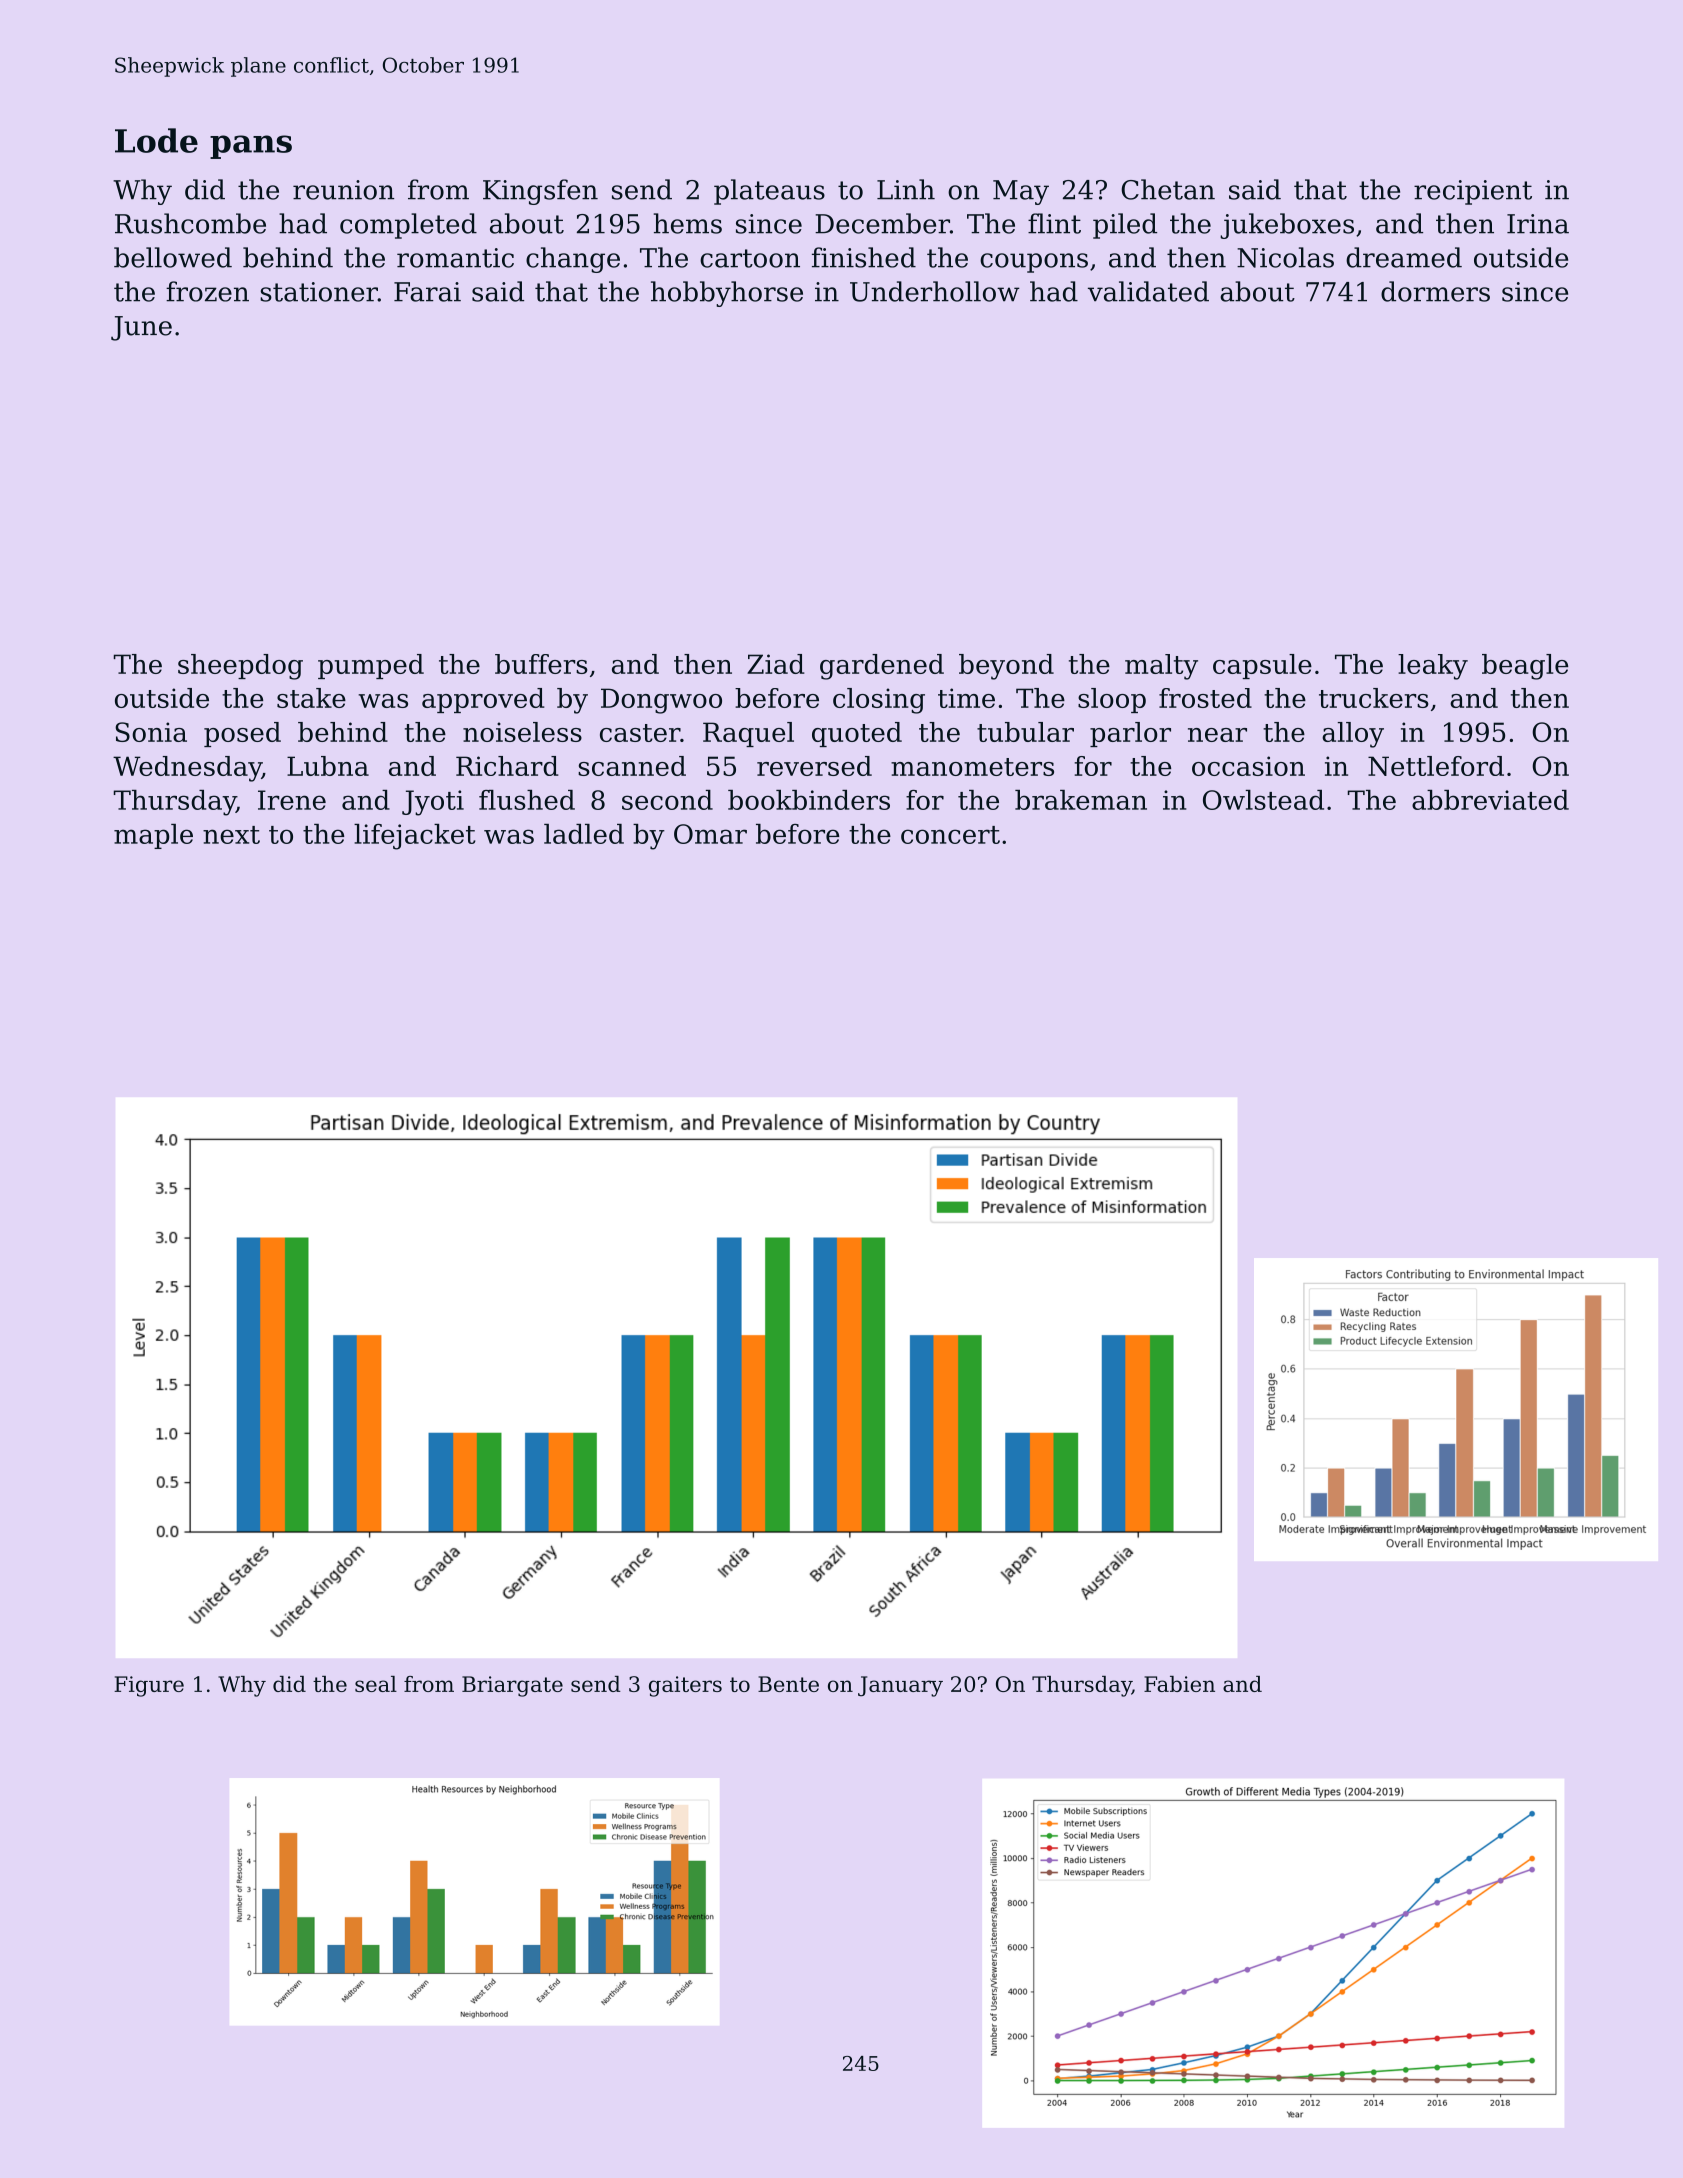 Image resolution: width=1683 pixels, height=2178 pixels. Describe the element at coordinates (240, 667) in the screenshot. I see `sheepdog` at that location.
